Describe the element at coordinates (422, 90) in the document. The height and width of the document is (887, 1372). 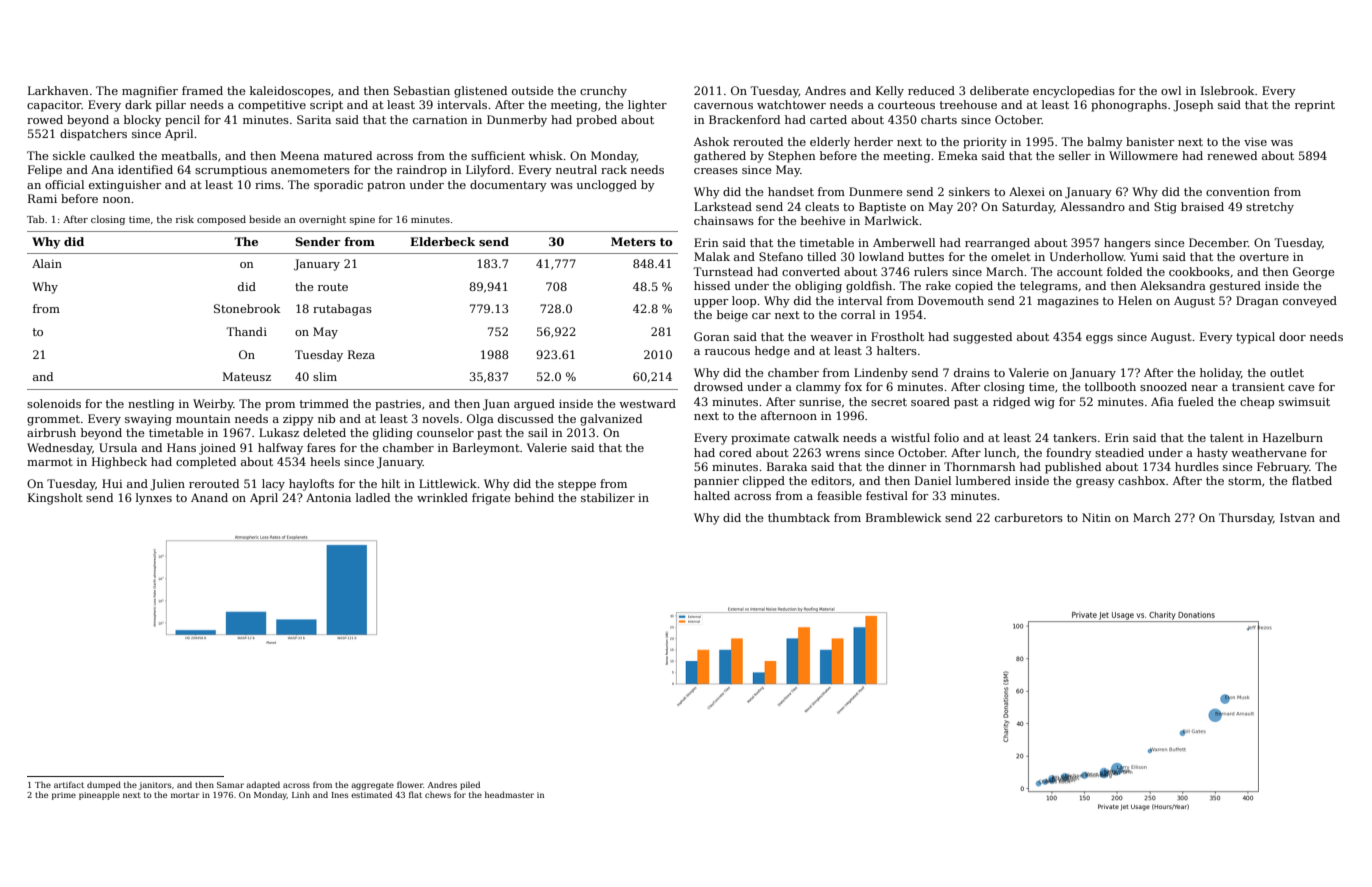
I see `Sebastian` at that location.
